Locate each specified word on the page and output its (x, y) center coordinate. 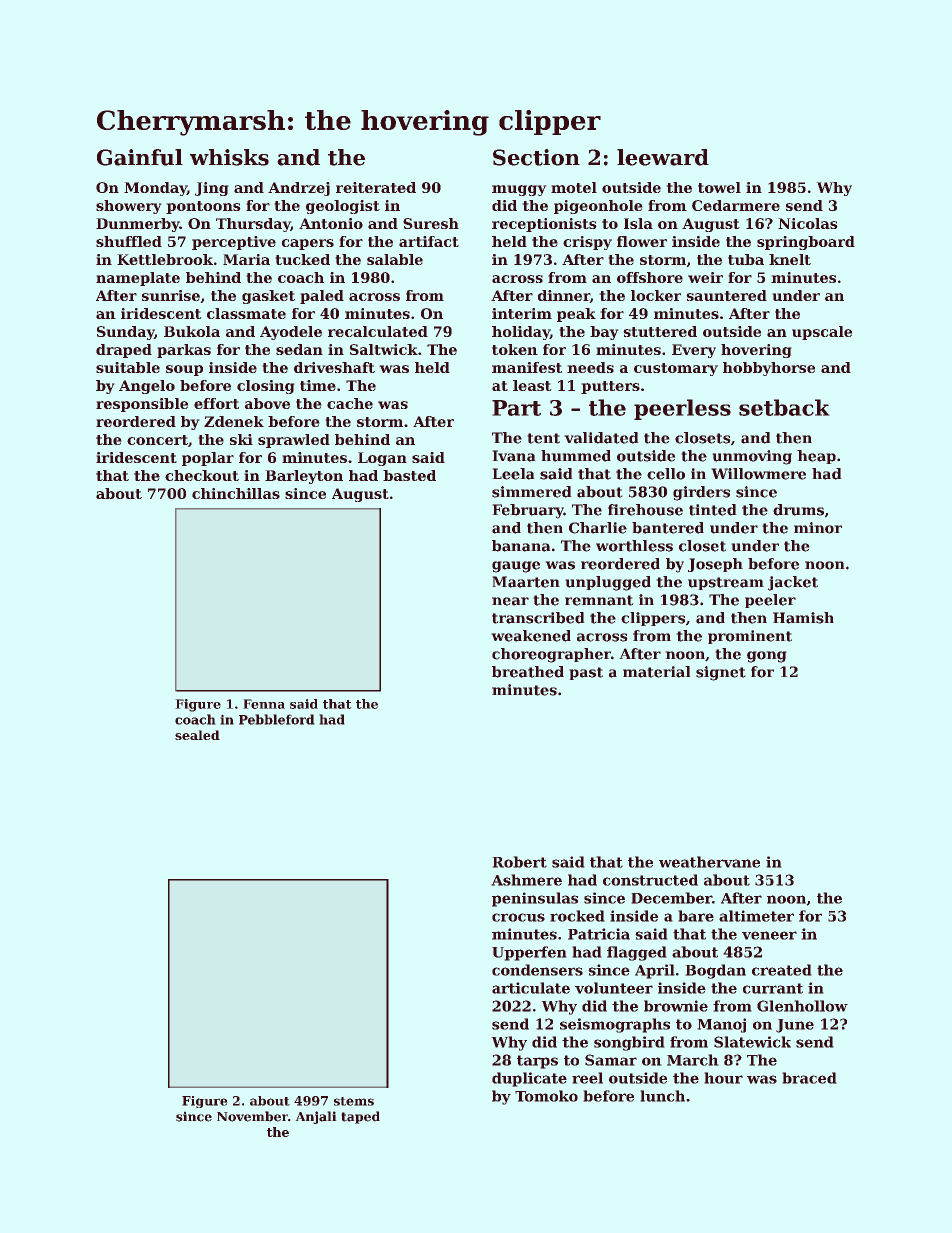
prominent (750, 637)
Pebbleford (276, 719)
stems (354, 1101)
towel (719, 187)
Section (536, 157)
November (252, 1116)
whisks (229, 157)
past (586, 673)
